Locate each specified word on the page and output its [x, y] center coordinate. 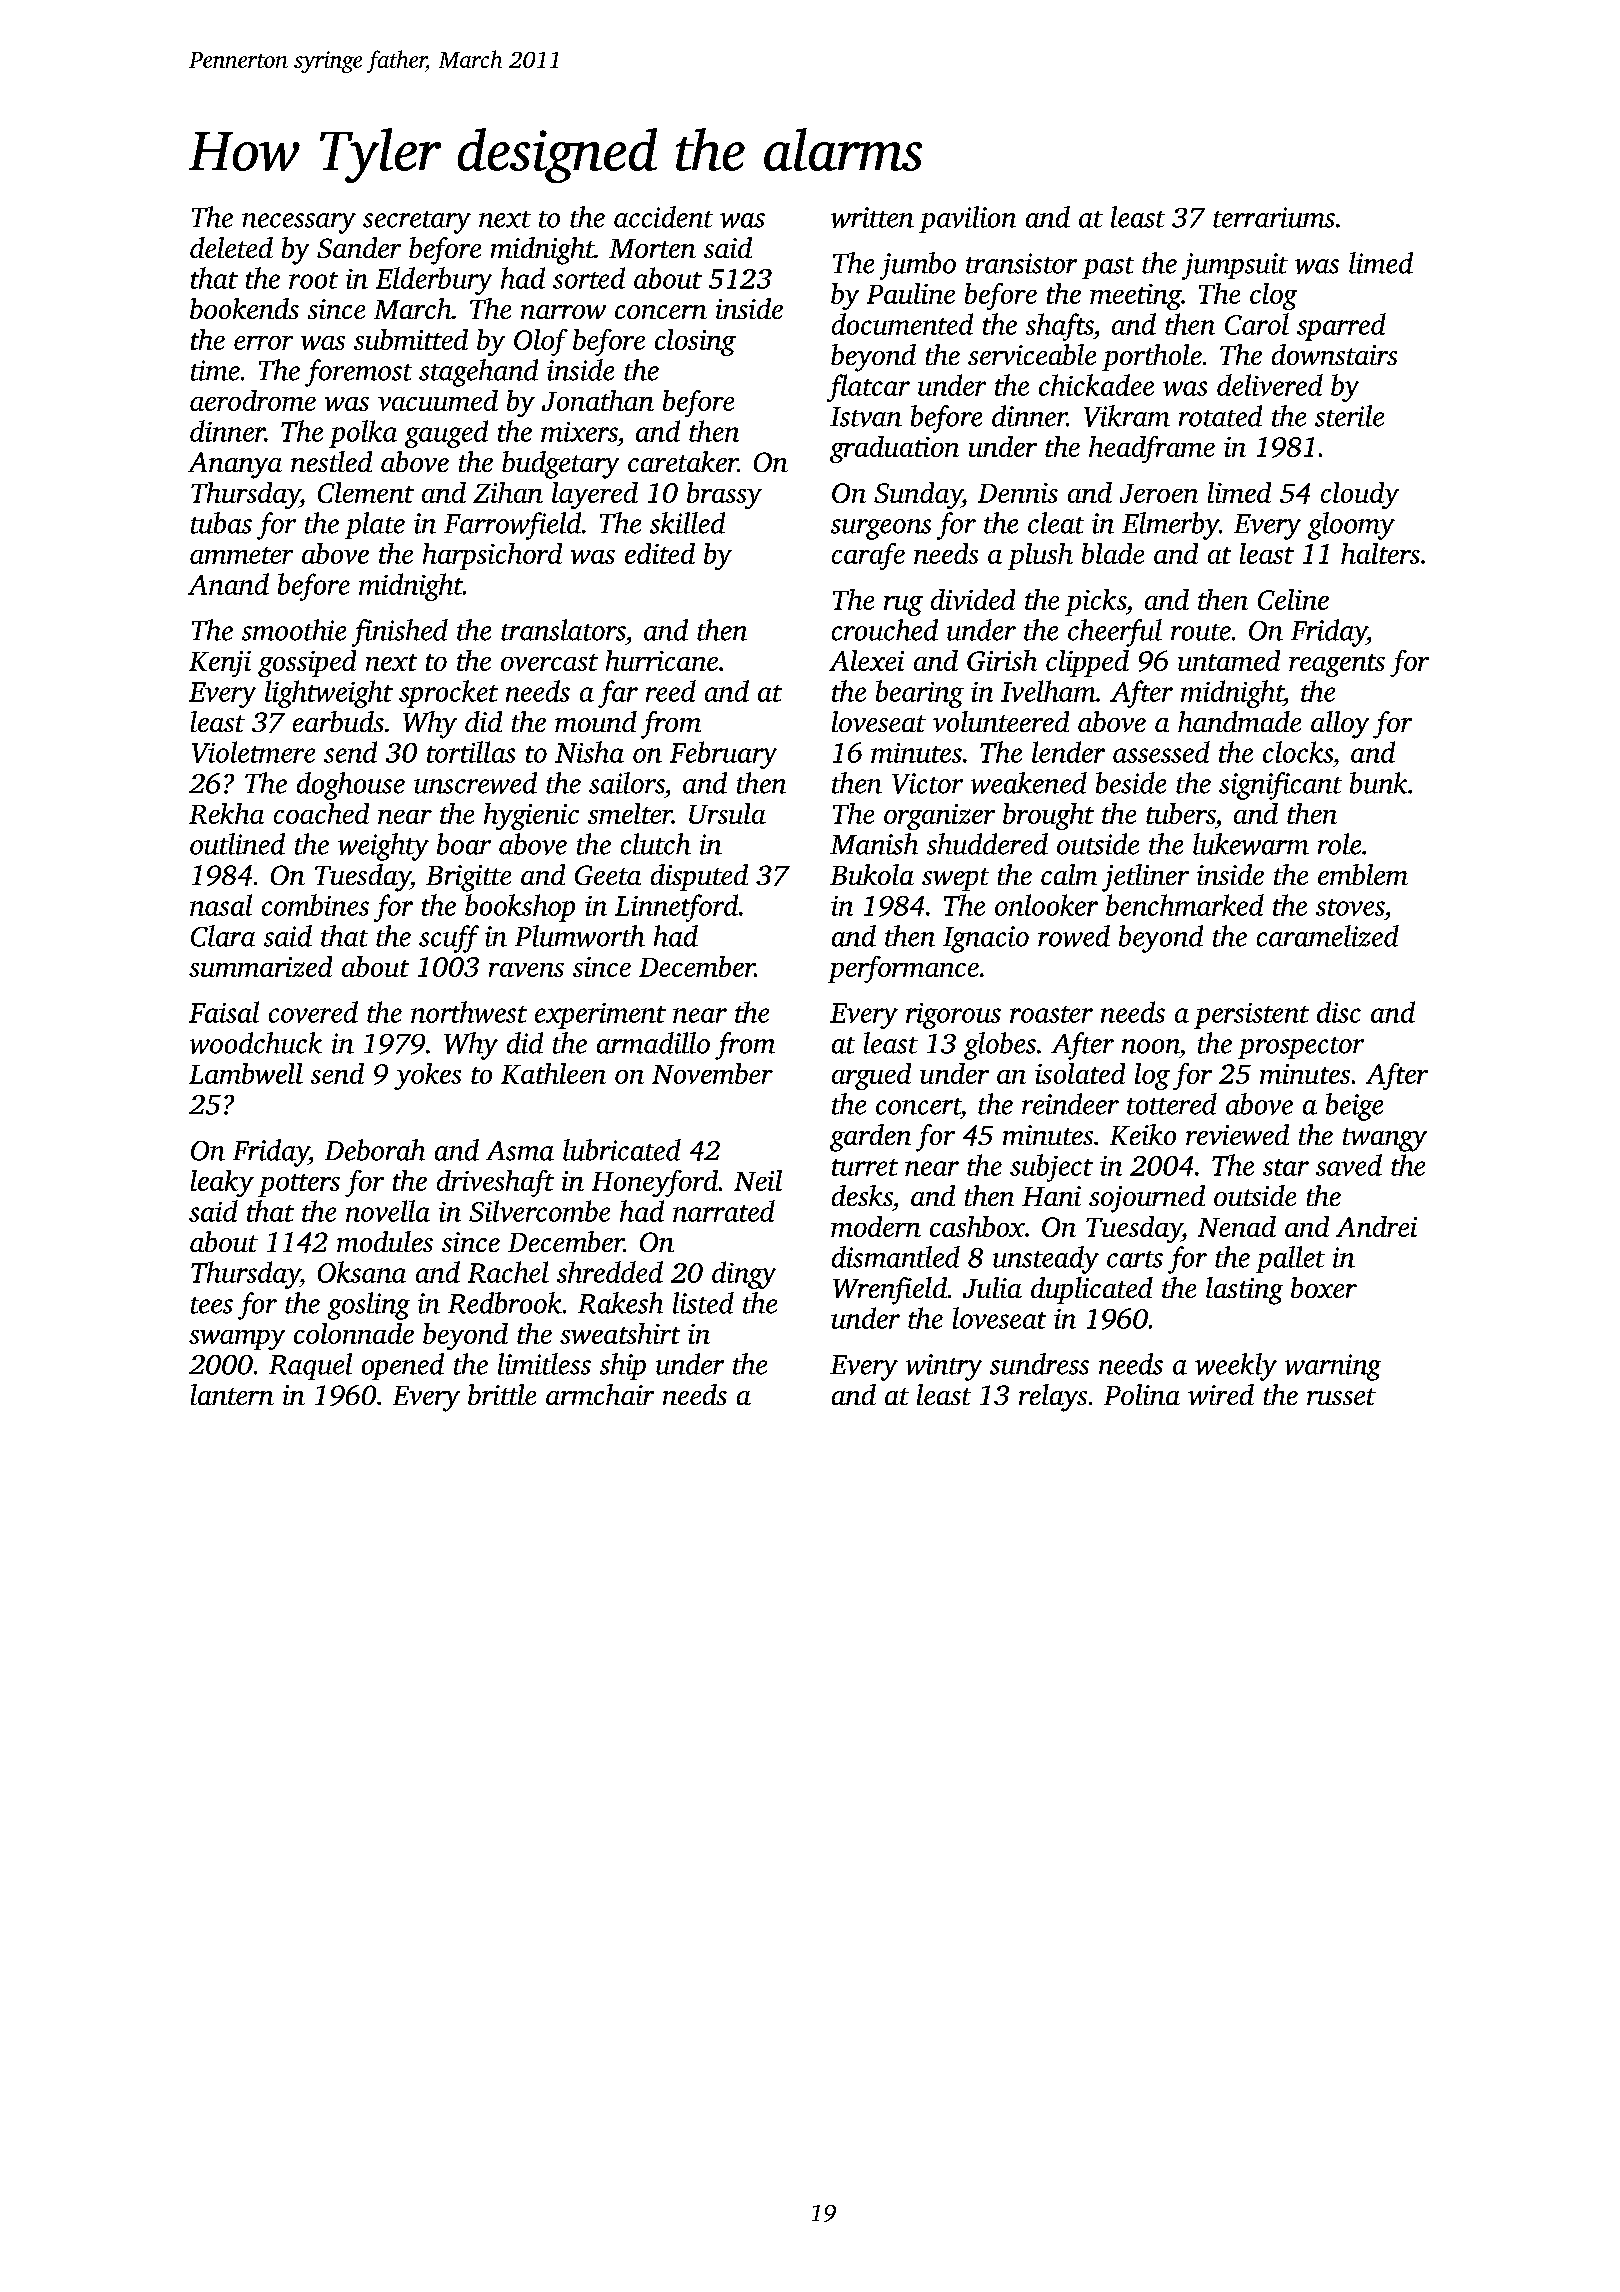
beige [1354, 1107]
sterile [1349, 416]
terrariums [1274, 217]
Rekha [226, 813]
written [872, 217]
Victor [927, 783]
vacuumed [438, 400]
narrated [724, 1211]
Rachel [508, 1272]
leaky [222, 1183]
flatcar [868, 388]
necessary [299, 223]
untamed [1229, 660]
